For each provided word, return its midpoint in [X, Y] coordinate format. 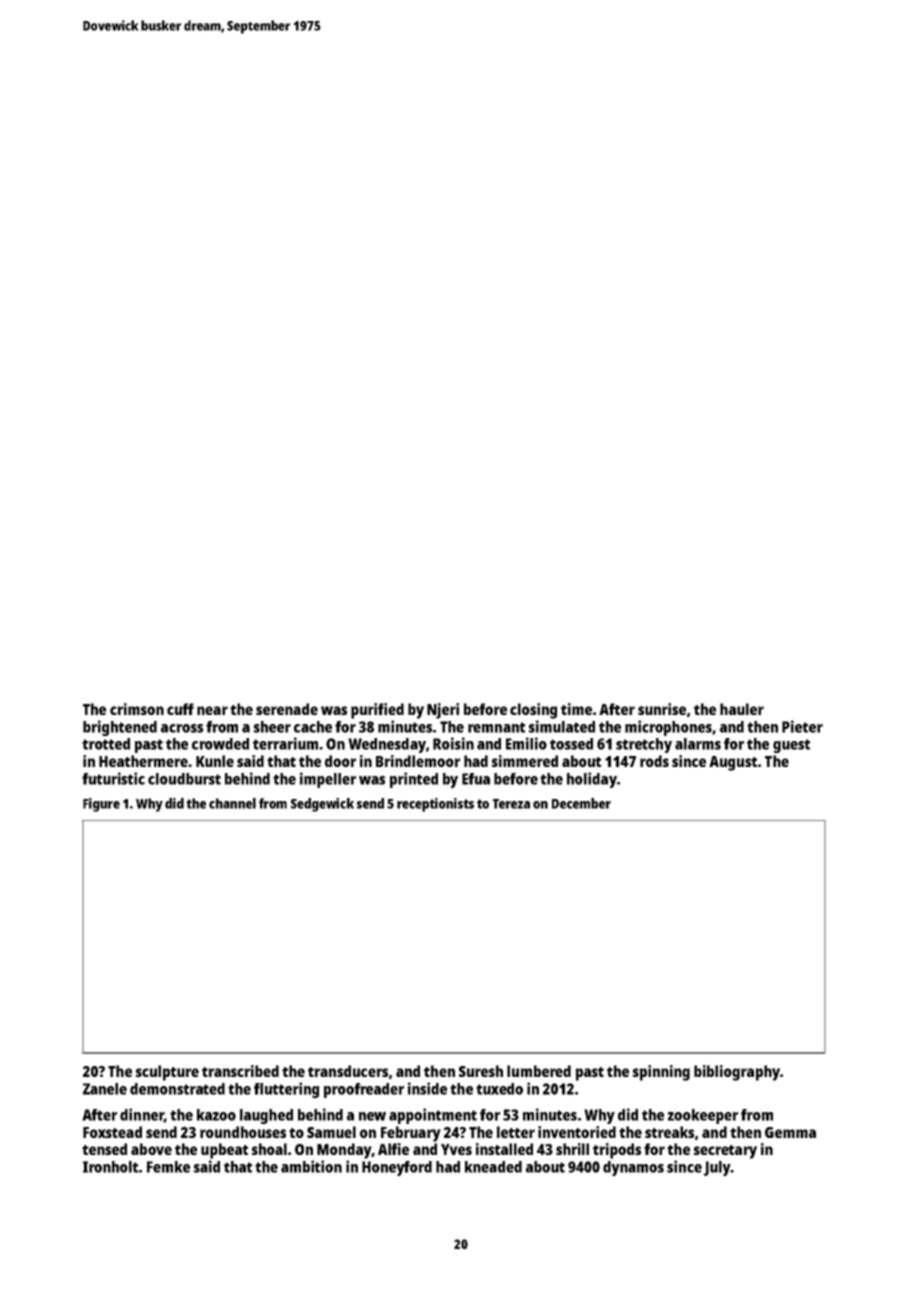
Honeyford [397, 1168]
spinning [661, 1073]
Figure [101, 805]
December [581, 803]
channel [232, 803]
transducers [348, 1071]
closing [533, 711]
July [717, 1168]
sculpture [167, 1073]
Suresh [481, 1071]
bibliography [737, 1073]
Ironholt [110, 1167]
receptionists [435, 805]
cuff [180, 709]
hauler [742, 709]
